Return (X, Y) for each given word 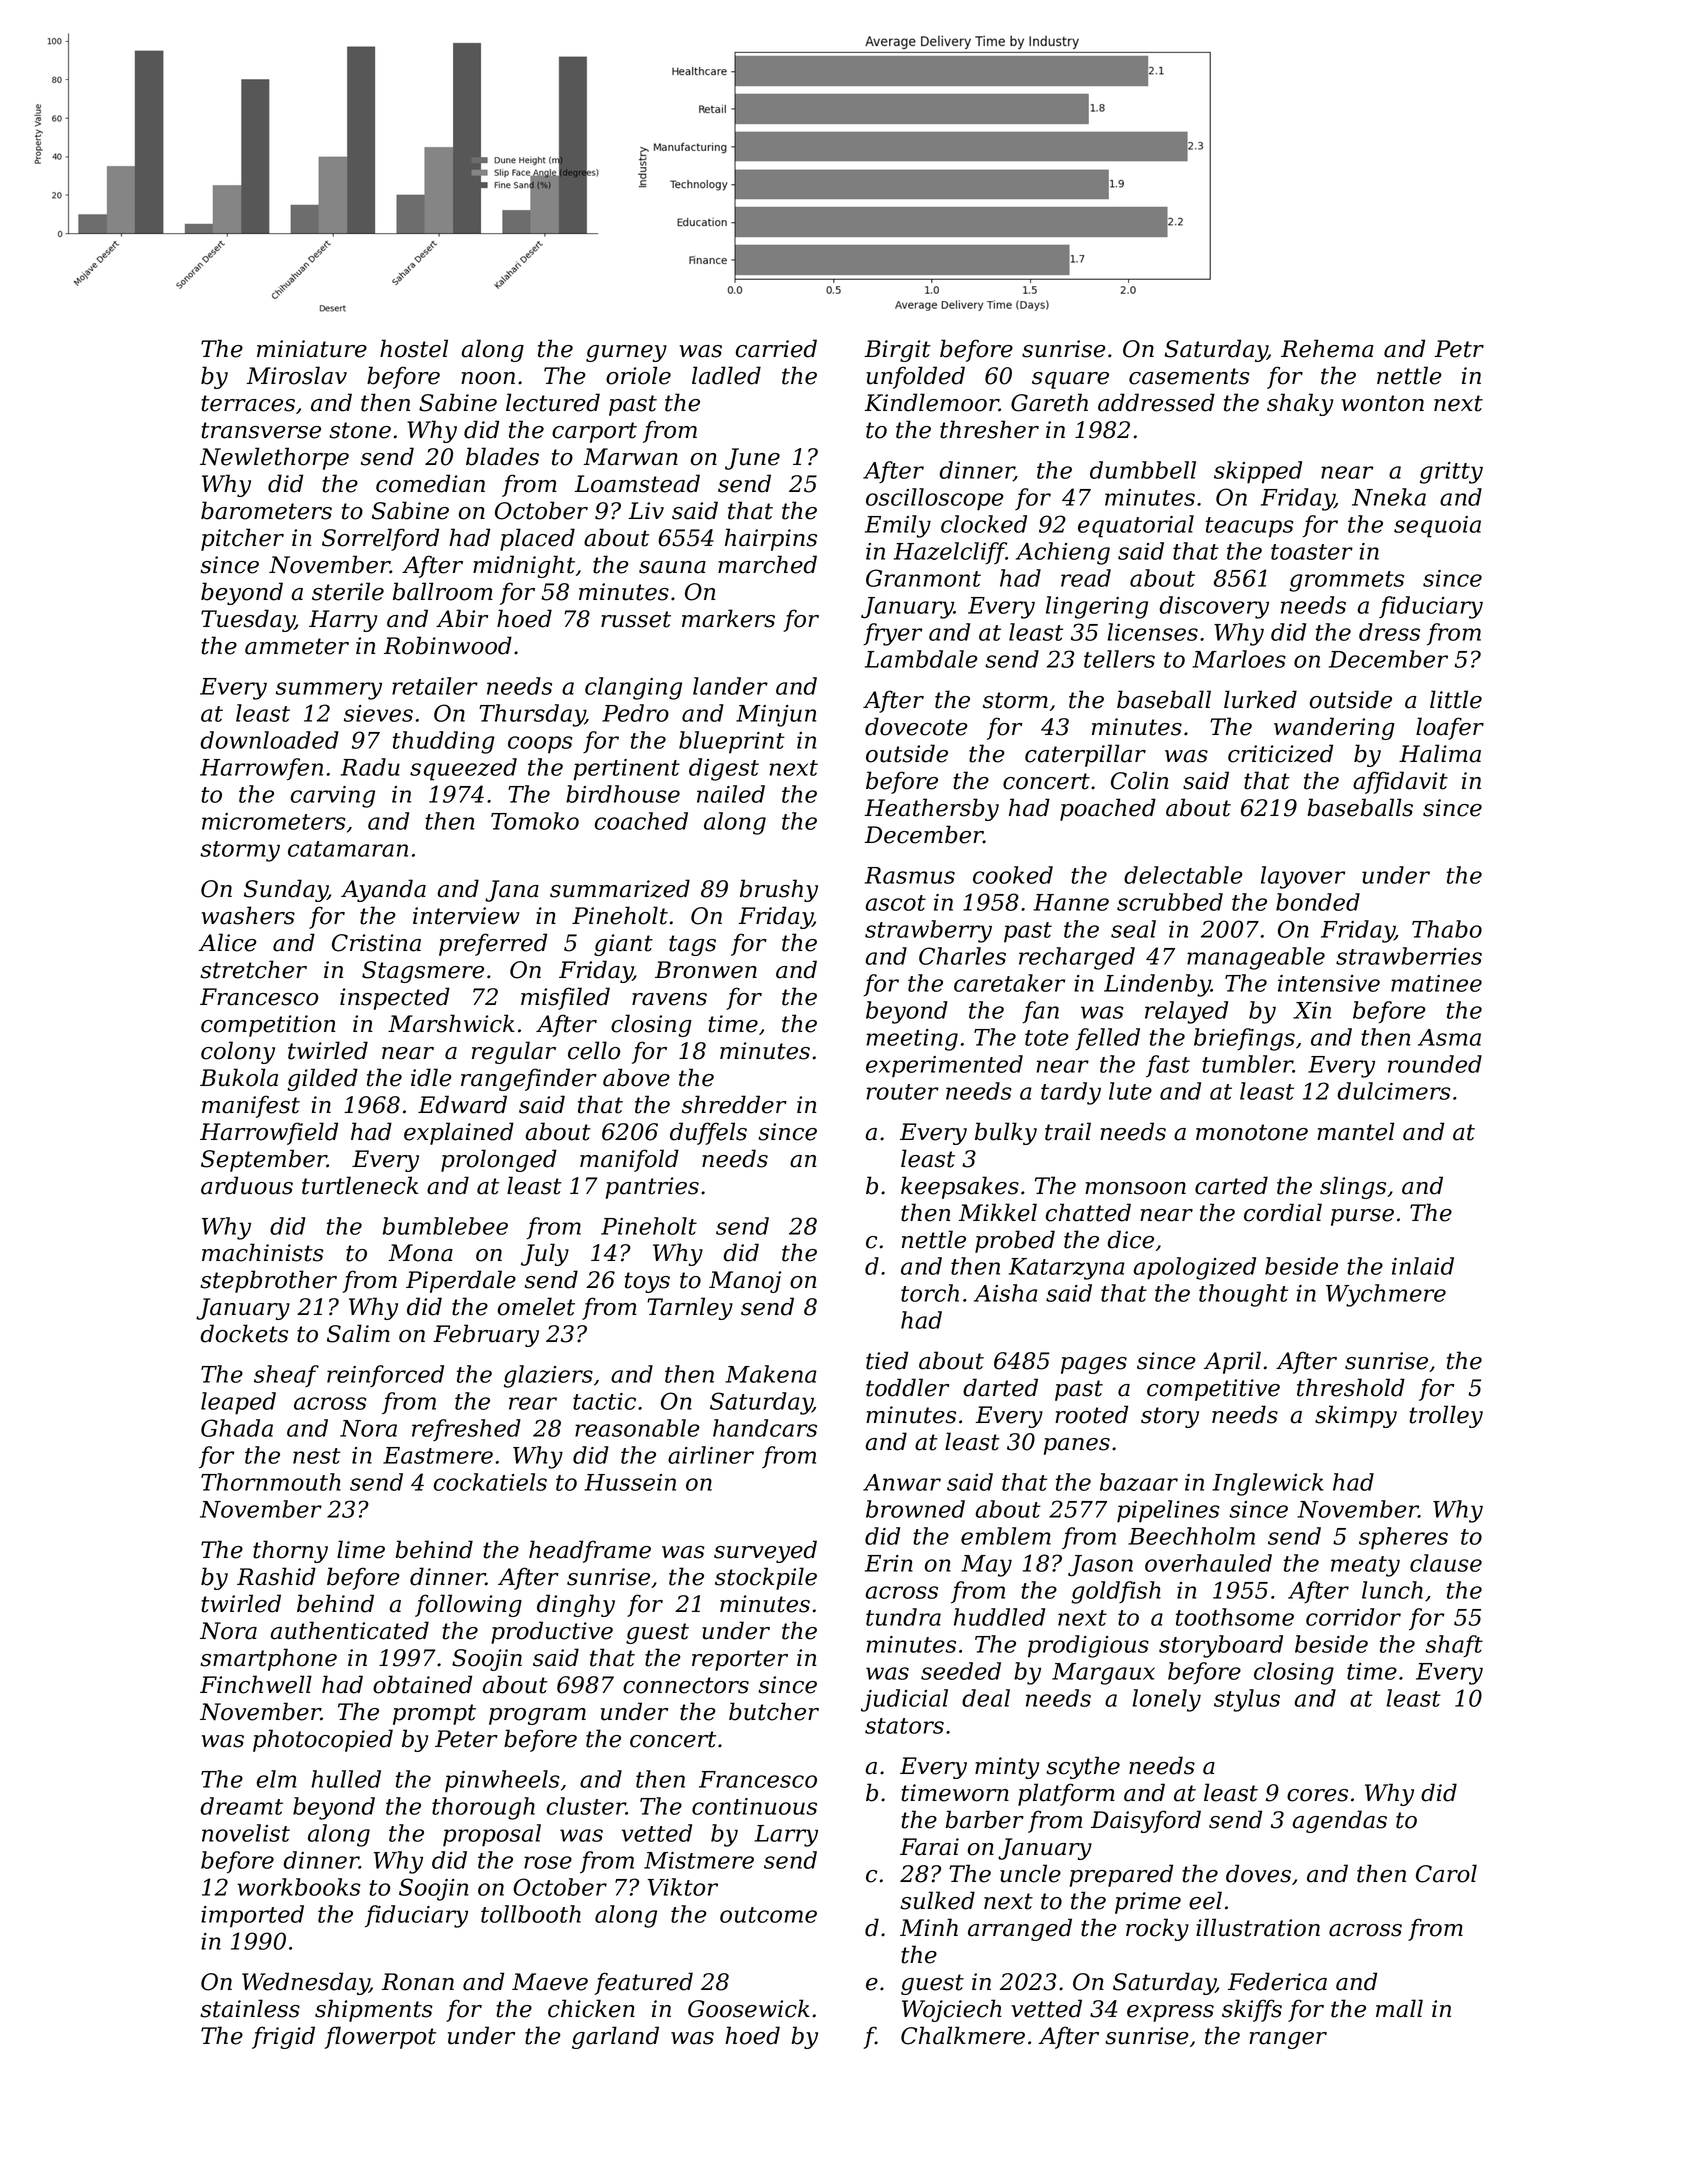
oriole (638, 375)
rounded (1435, 1064)
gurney (626, 353)
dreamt (241, 1806)
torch (930, 1293)
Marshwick (451, 1023)
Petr (1459, 349)
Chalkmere (963, 2035)
